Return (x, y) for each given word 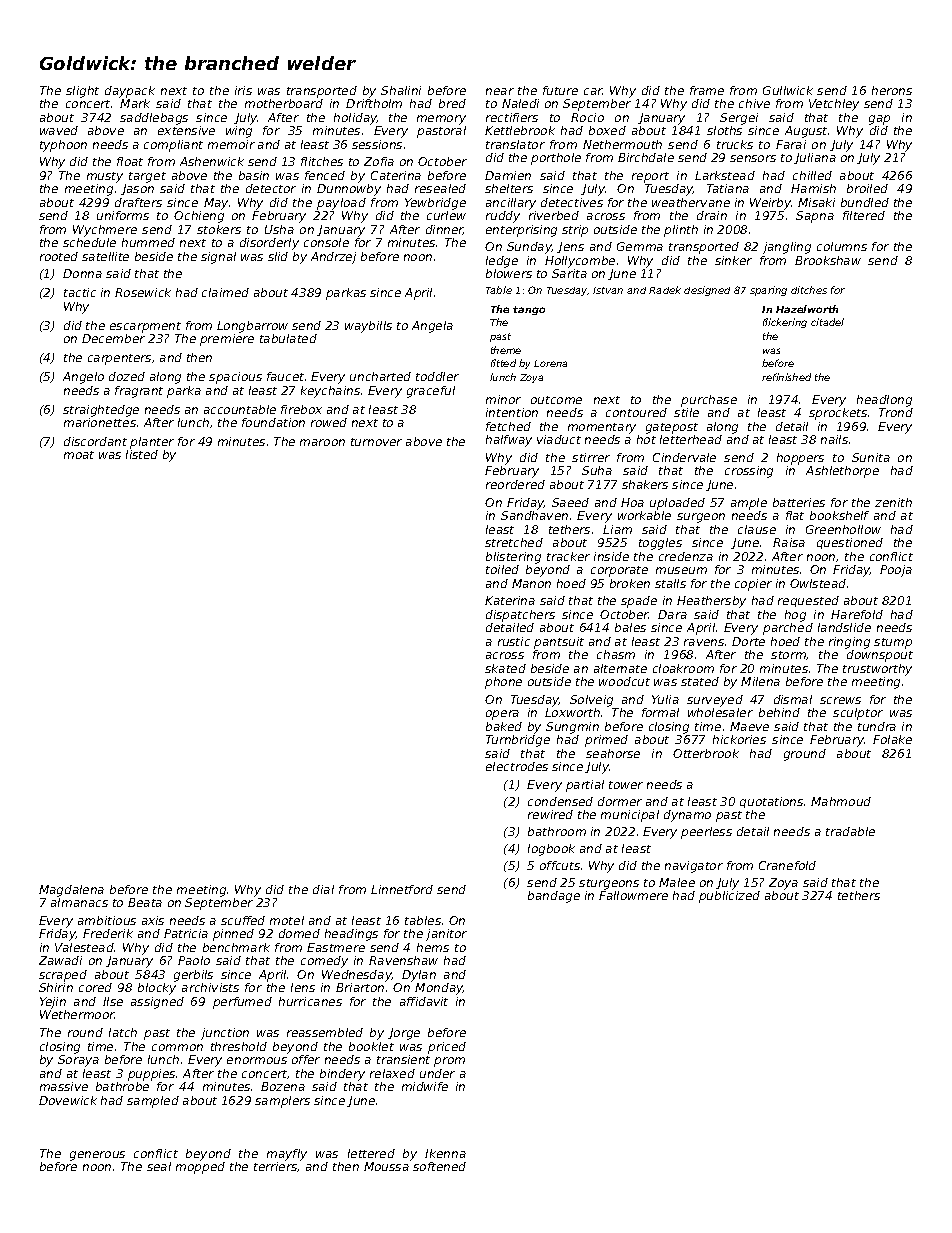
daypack (130, 92)
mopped (200, 1168)
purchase (709, 401)
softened (439, 1166)
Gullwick (788, 90)
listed (142, 454)
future (560, 90)
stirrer (591, 457)
